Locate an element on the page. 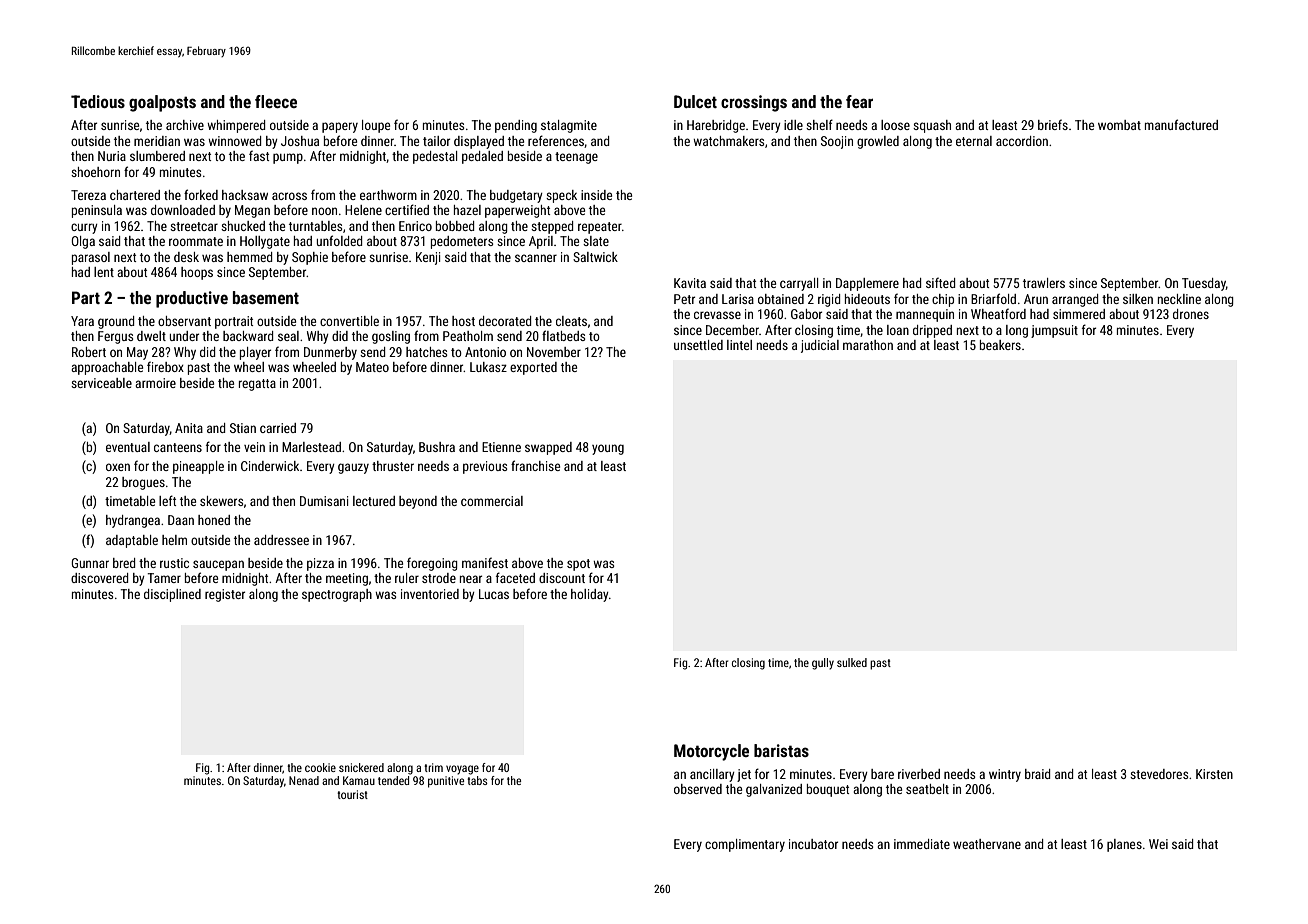  decorated is located at coordinates (505, 321).
